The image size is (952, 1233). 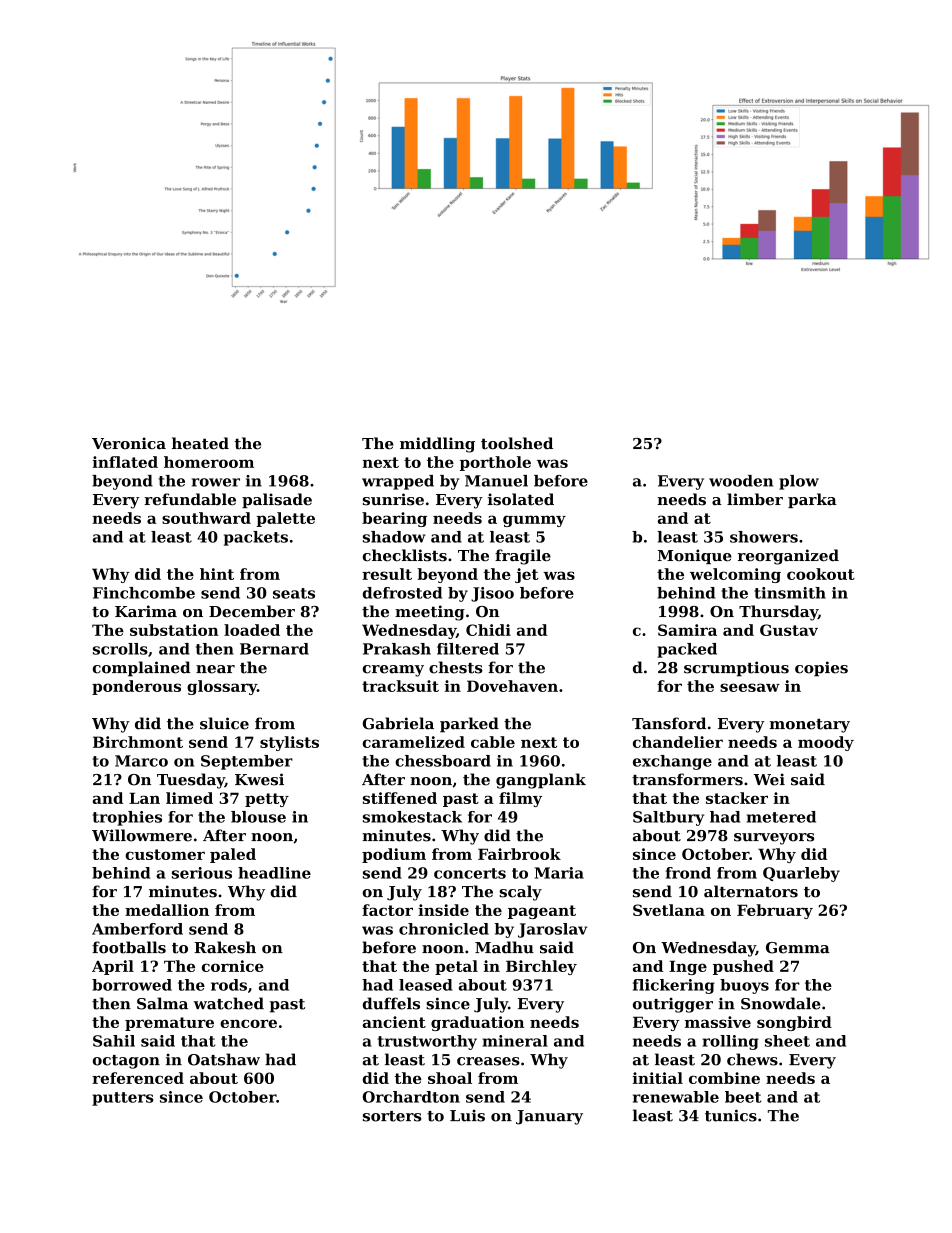 What do you see at coordinates (527, 575) in the page?
I see `jet` at bounding box center [527, 575].
